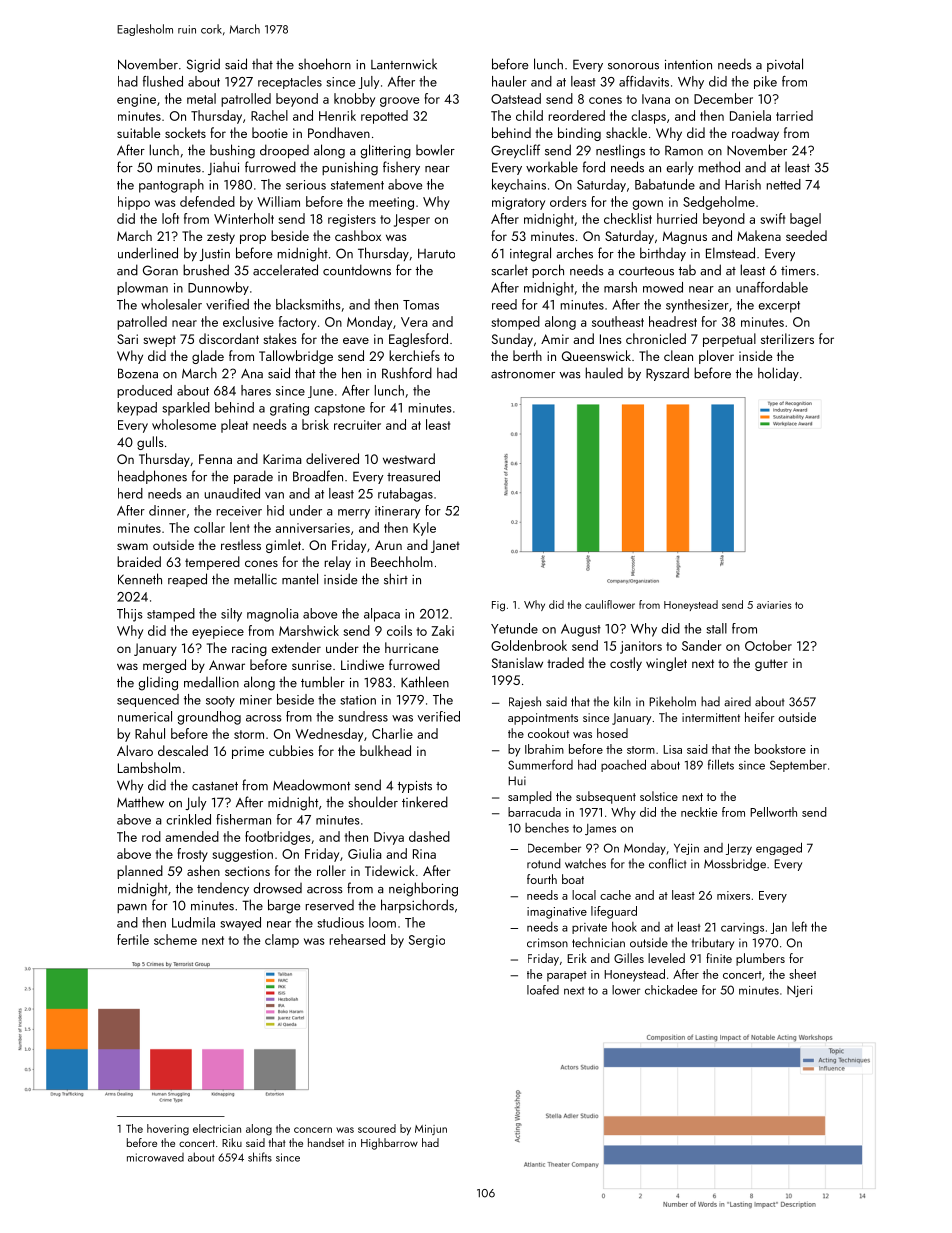  What do you see at coordinates (291, 750) in the page?
I see `cubbies` at bounding box center [291, 750].
